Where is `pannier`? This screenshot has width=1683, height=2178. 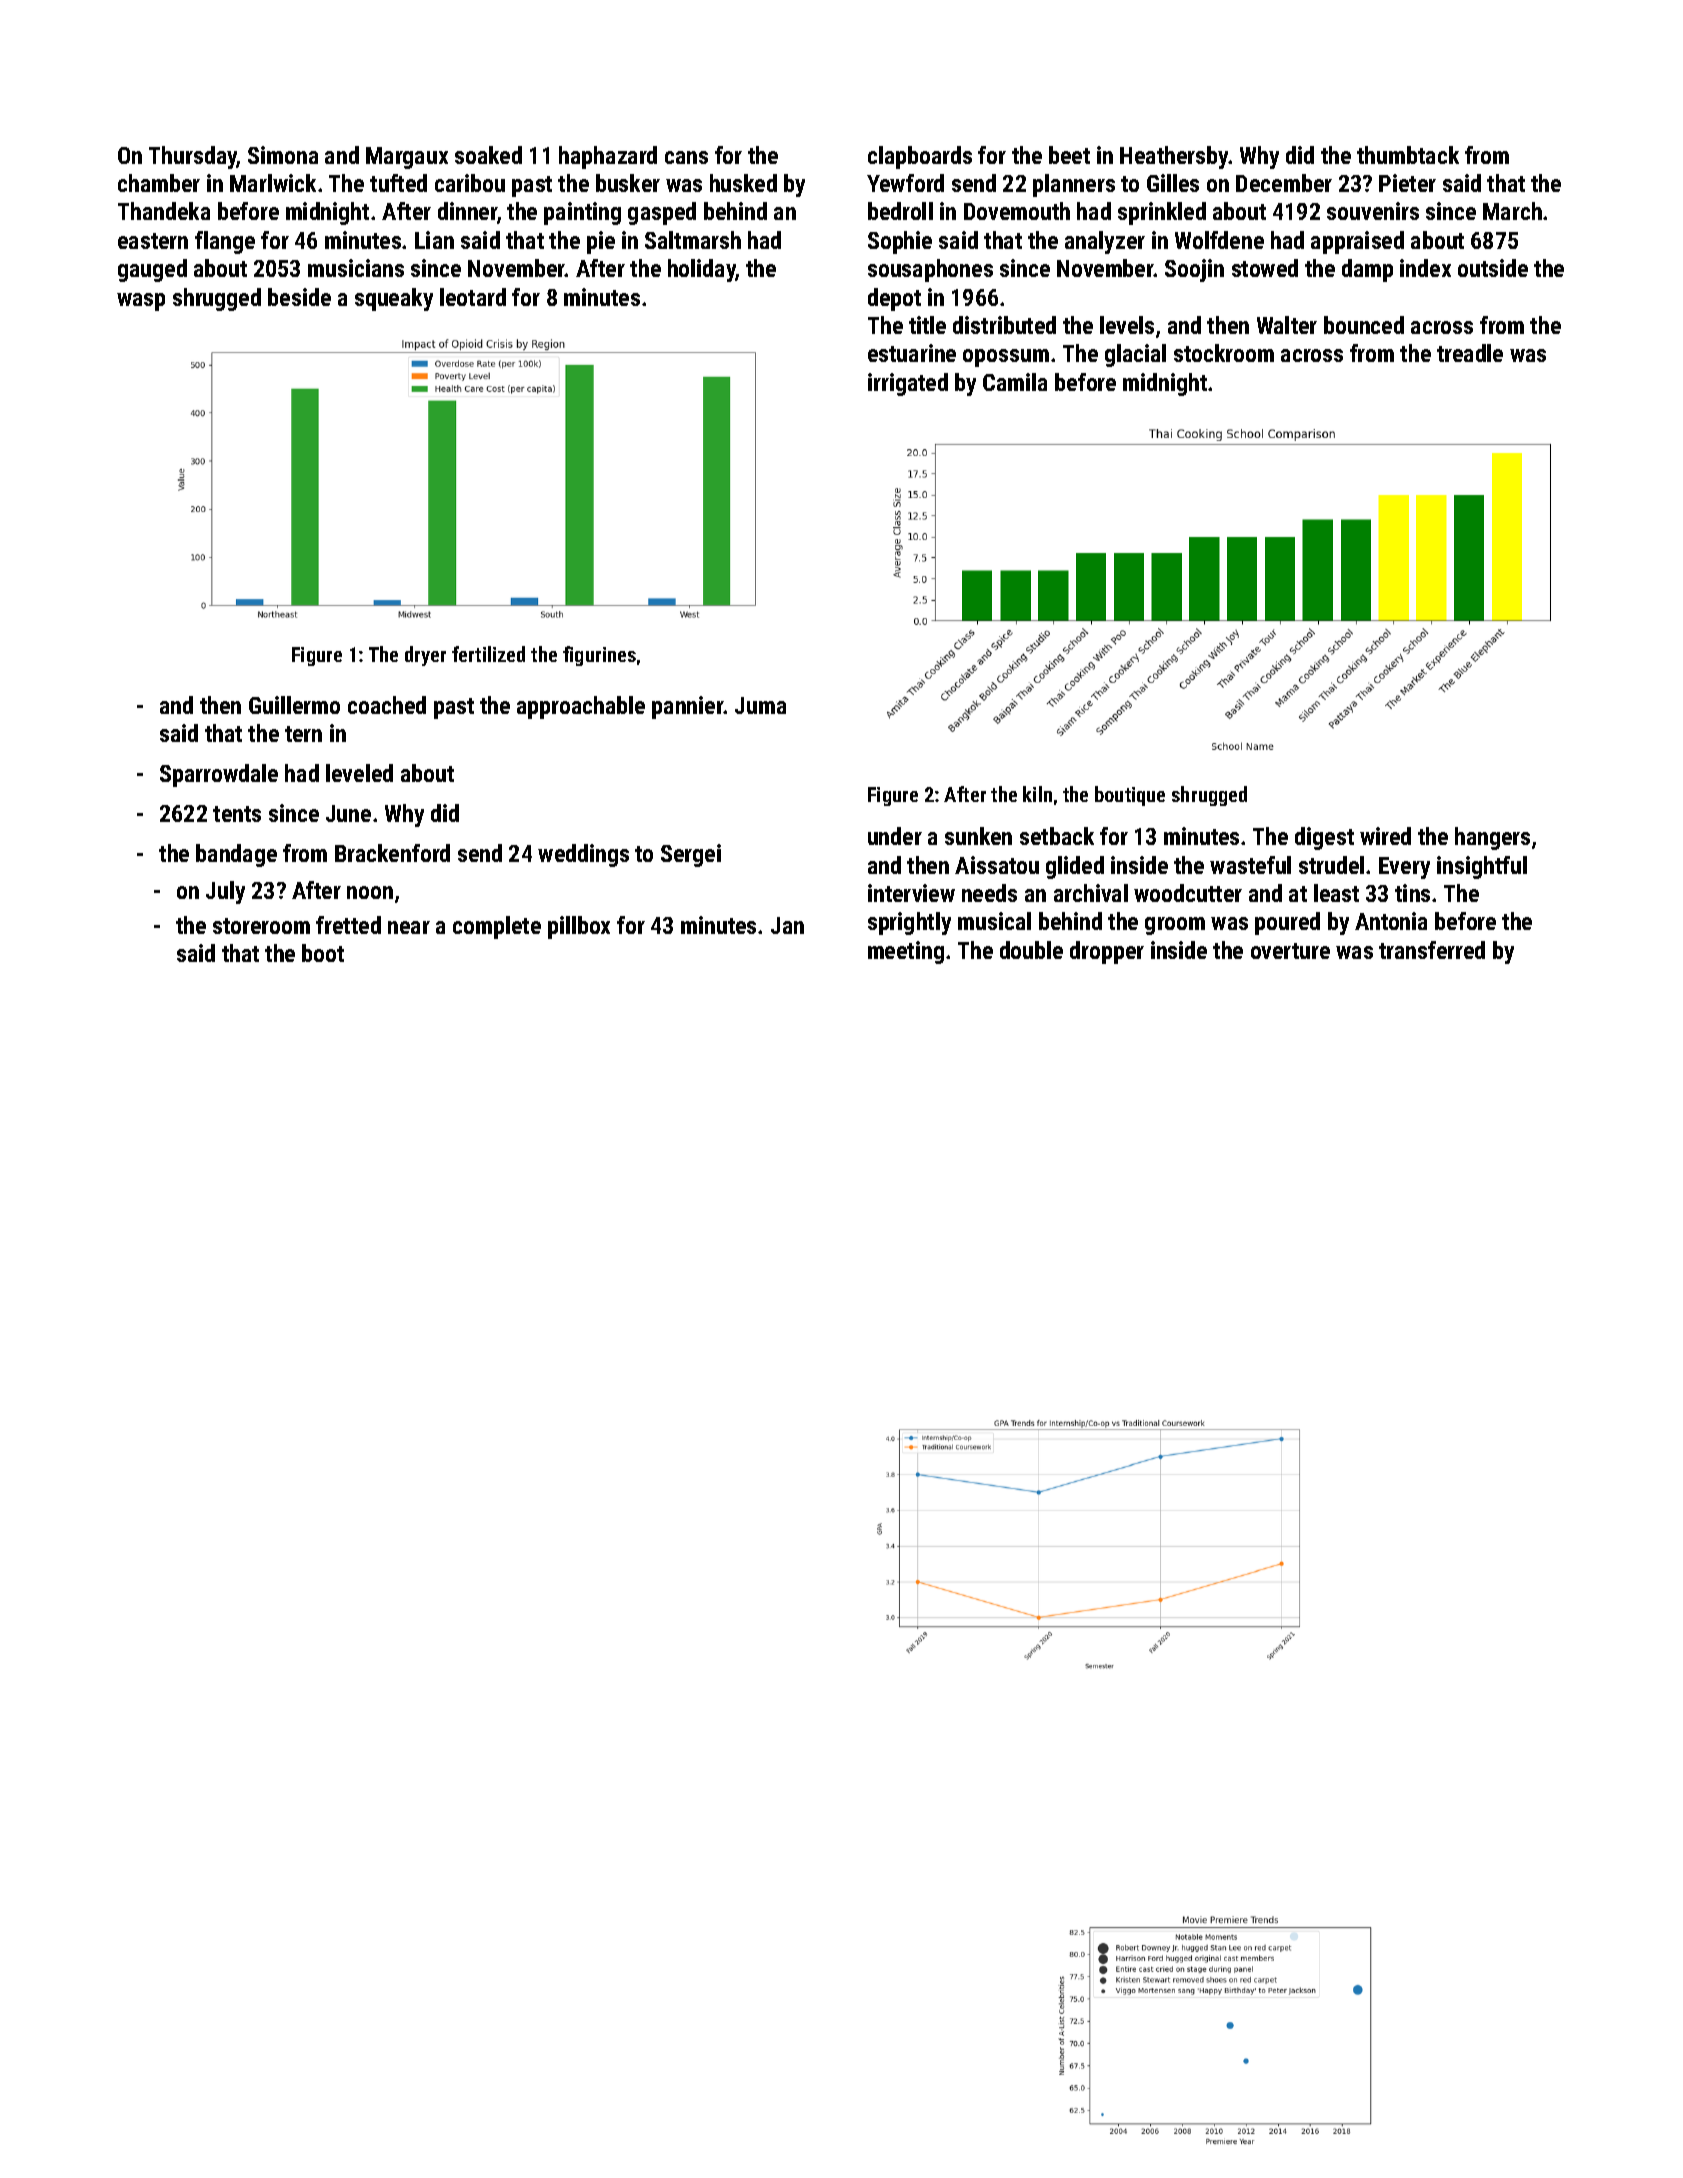 pannier is located at coordinates (688, 707).
